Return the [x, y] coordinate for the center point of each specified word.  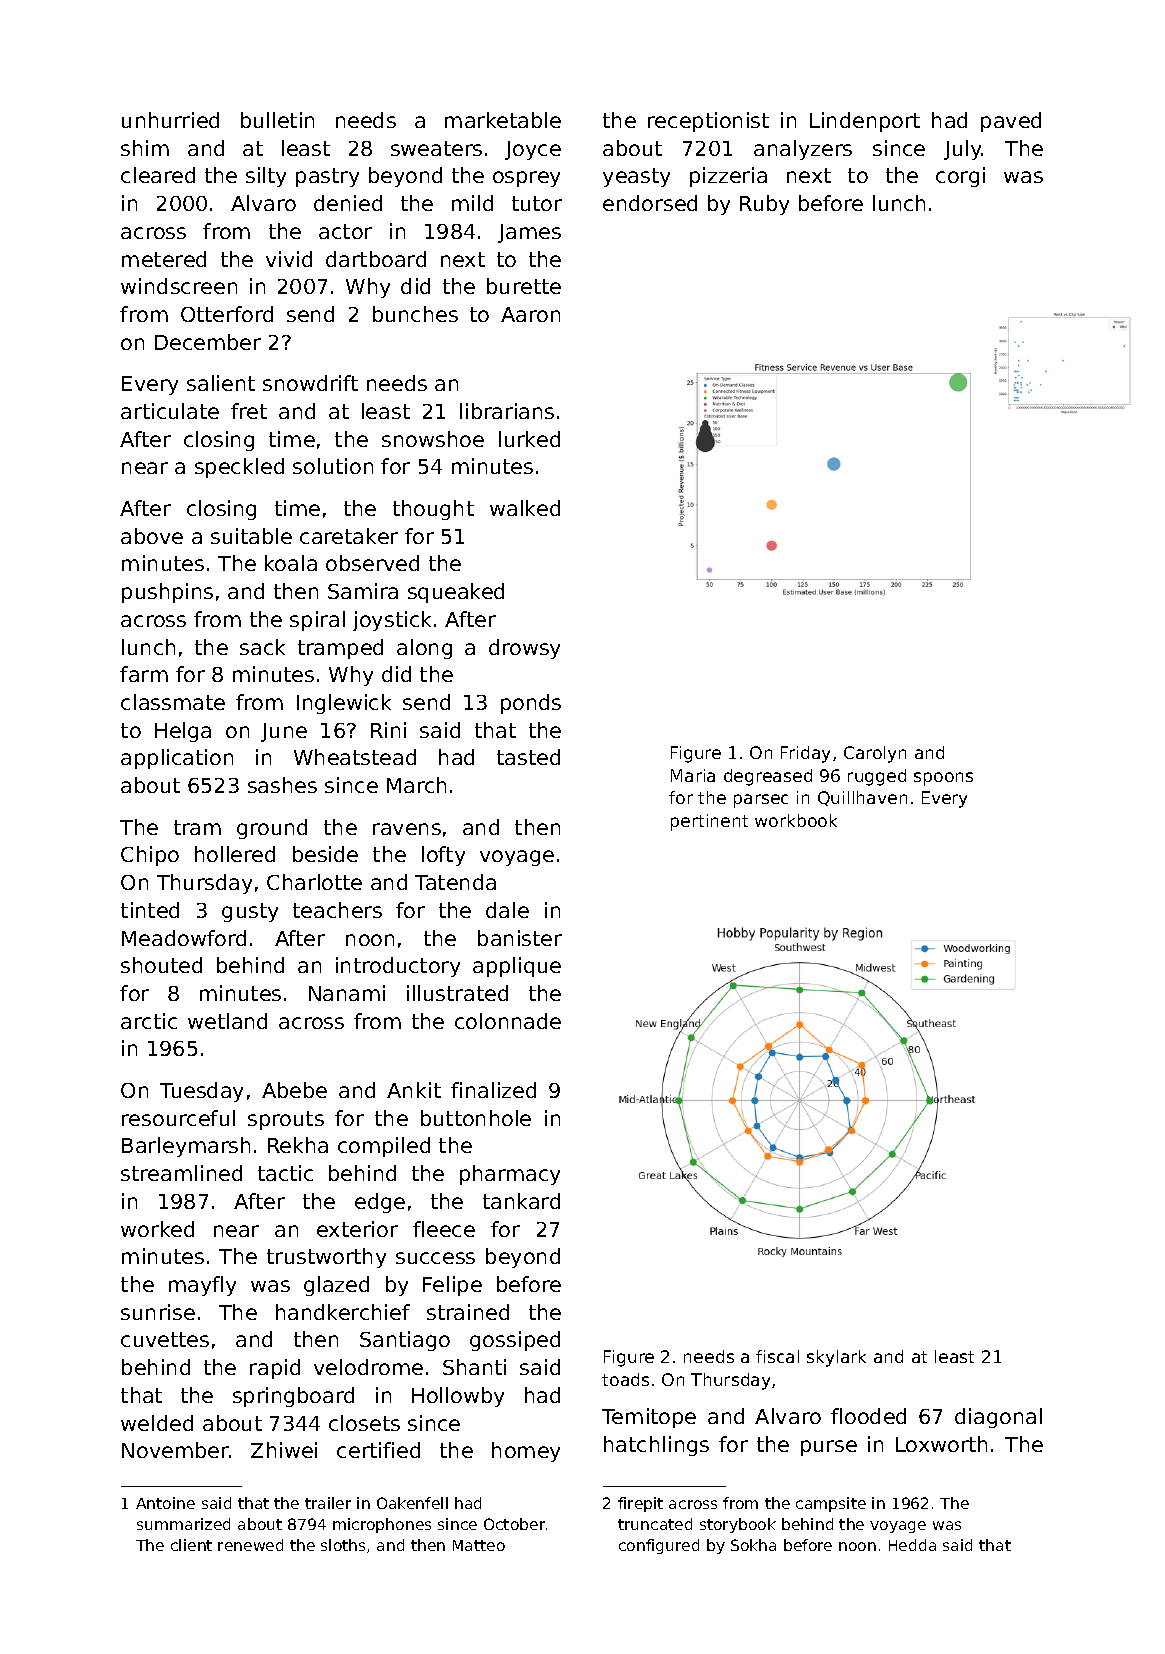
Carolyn [875, 754]
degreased [768, 777]
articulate [170, 411]
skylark [836, 1358]
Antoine [165, 1503]
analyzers [803, 150]
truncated [655, 1524]
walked [525, 508]
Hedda [912, 1545]
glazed [336, 1286]
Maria [693, 775]
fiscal [777, 1356]
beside [325, 854]
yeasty [636, 177]
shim [145, 148]
